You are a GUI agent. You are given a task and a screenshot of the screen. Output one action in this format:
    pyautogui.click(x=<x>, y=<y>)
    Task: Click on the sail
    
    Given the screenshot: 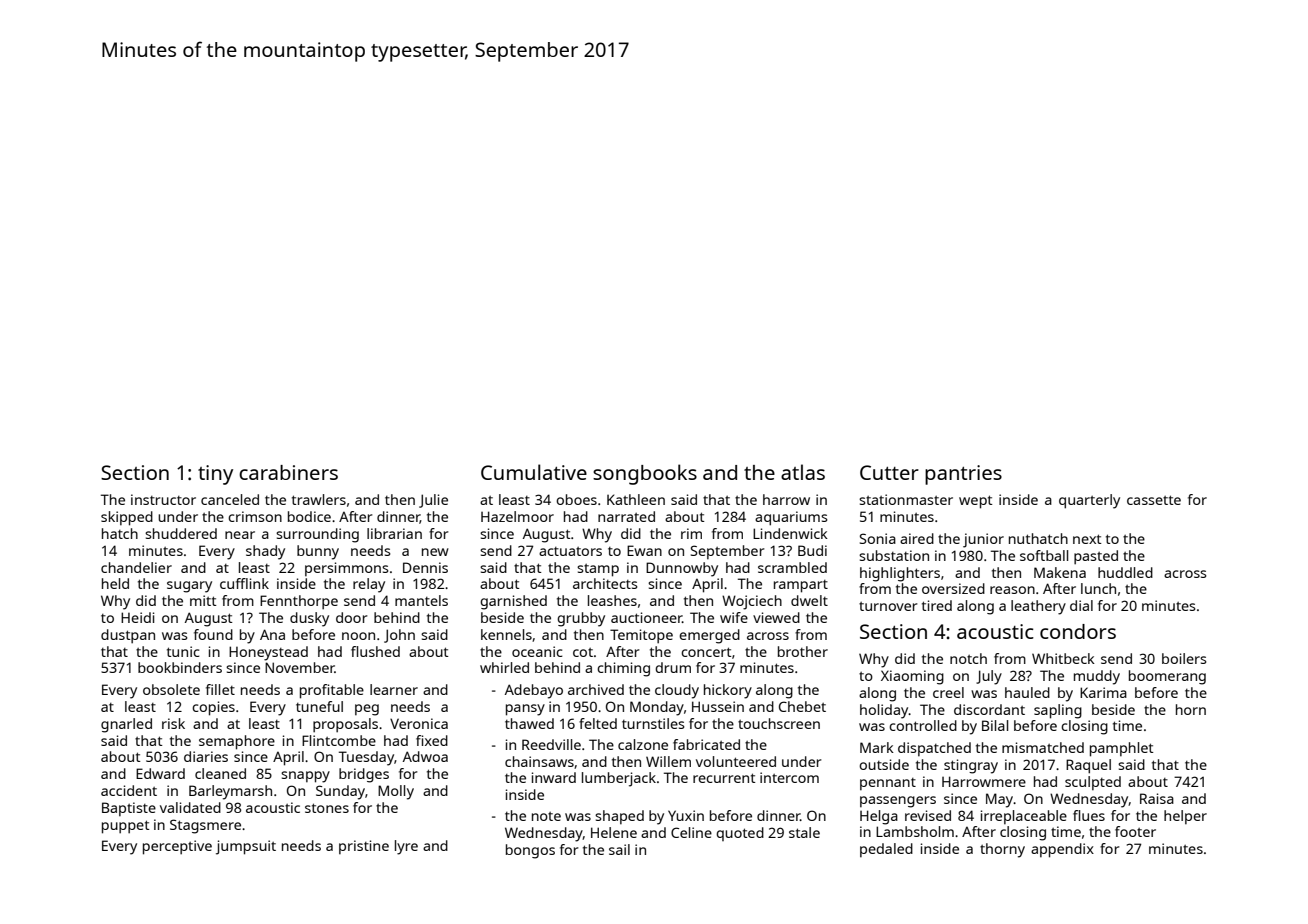 What is the action you would take?
    pyautogui.click(x=619, y=849)
